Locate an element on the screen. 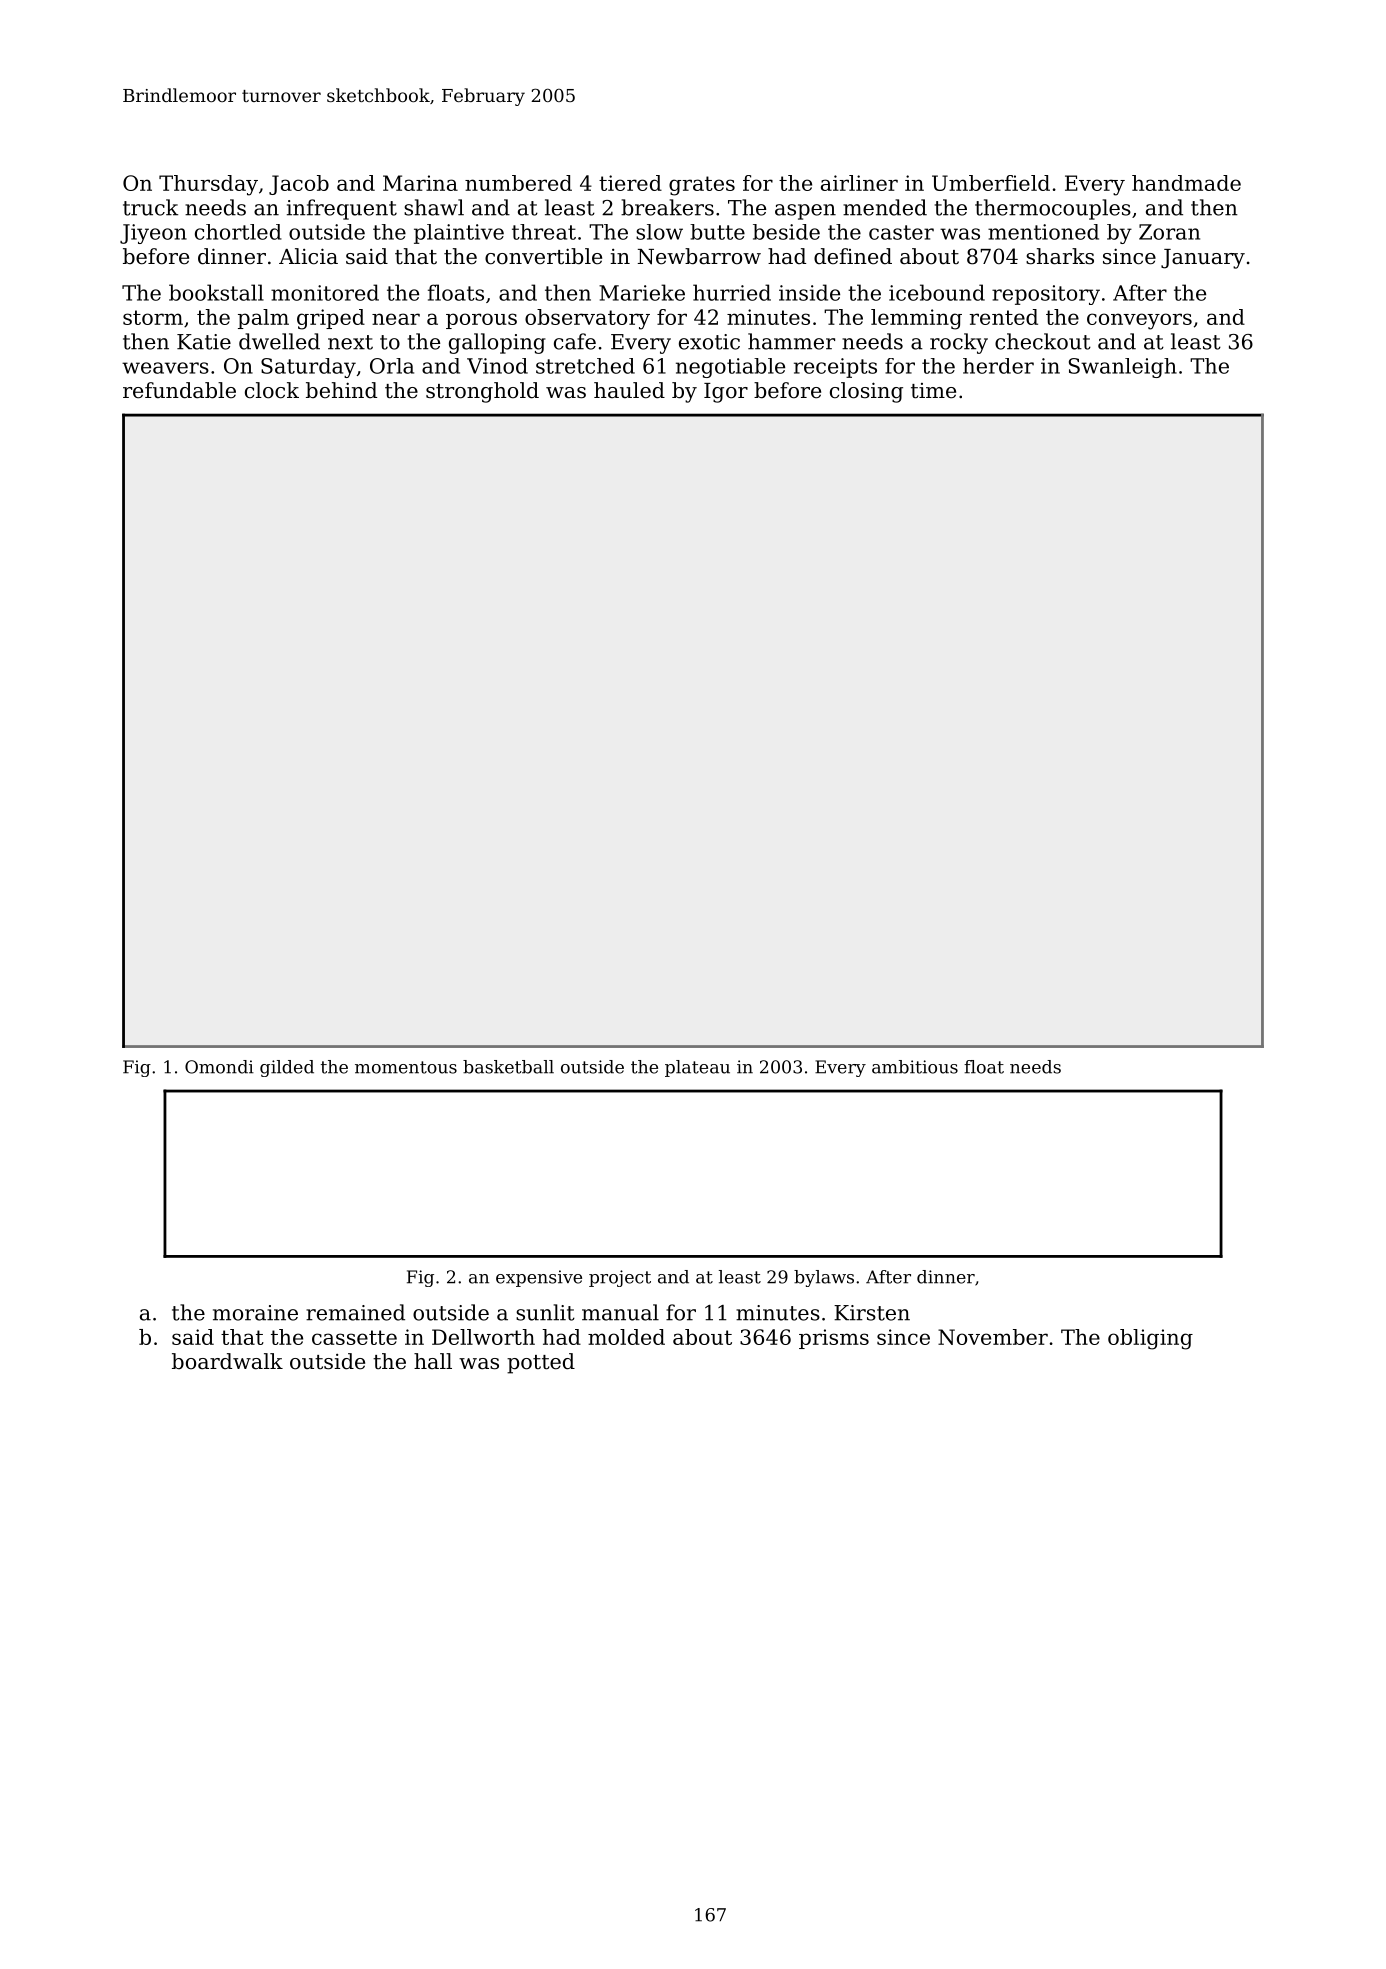 This screenshot has width=1386, height=1969. ambitious is located at coordinates (915, 1067).
